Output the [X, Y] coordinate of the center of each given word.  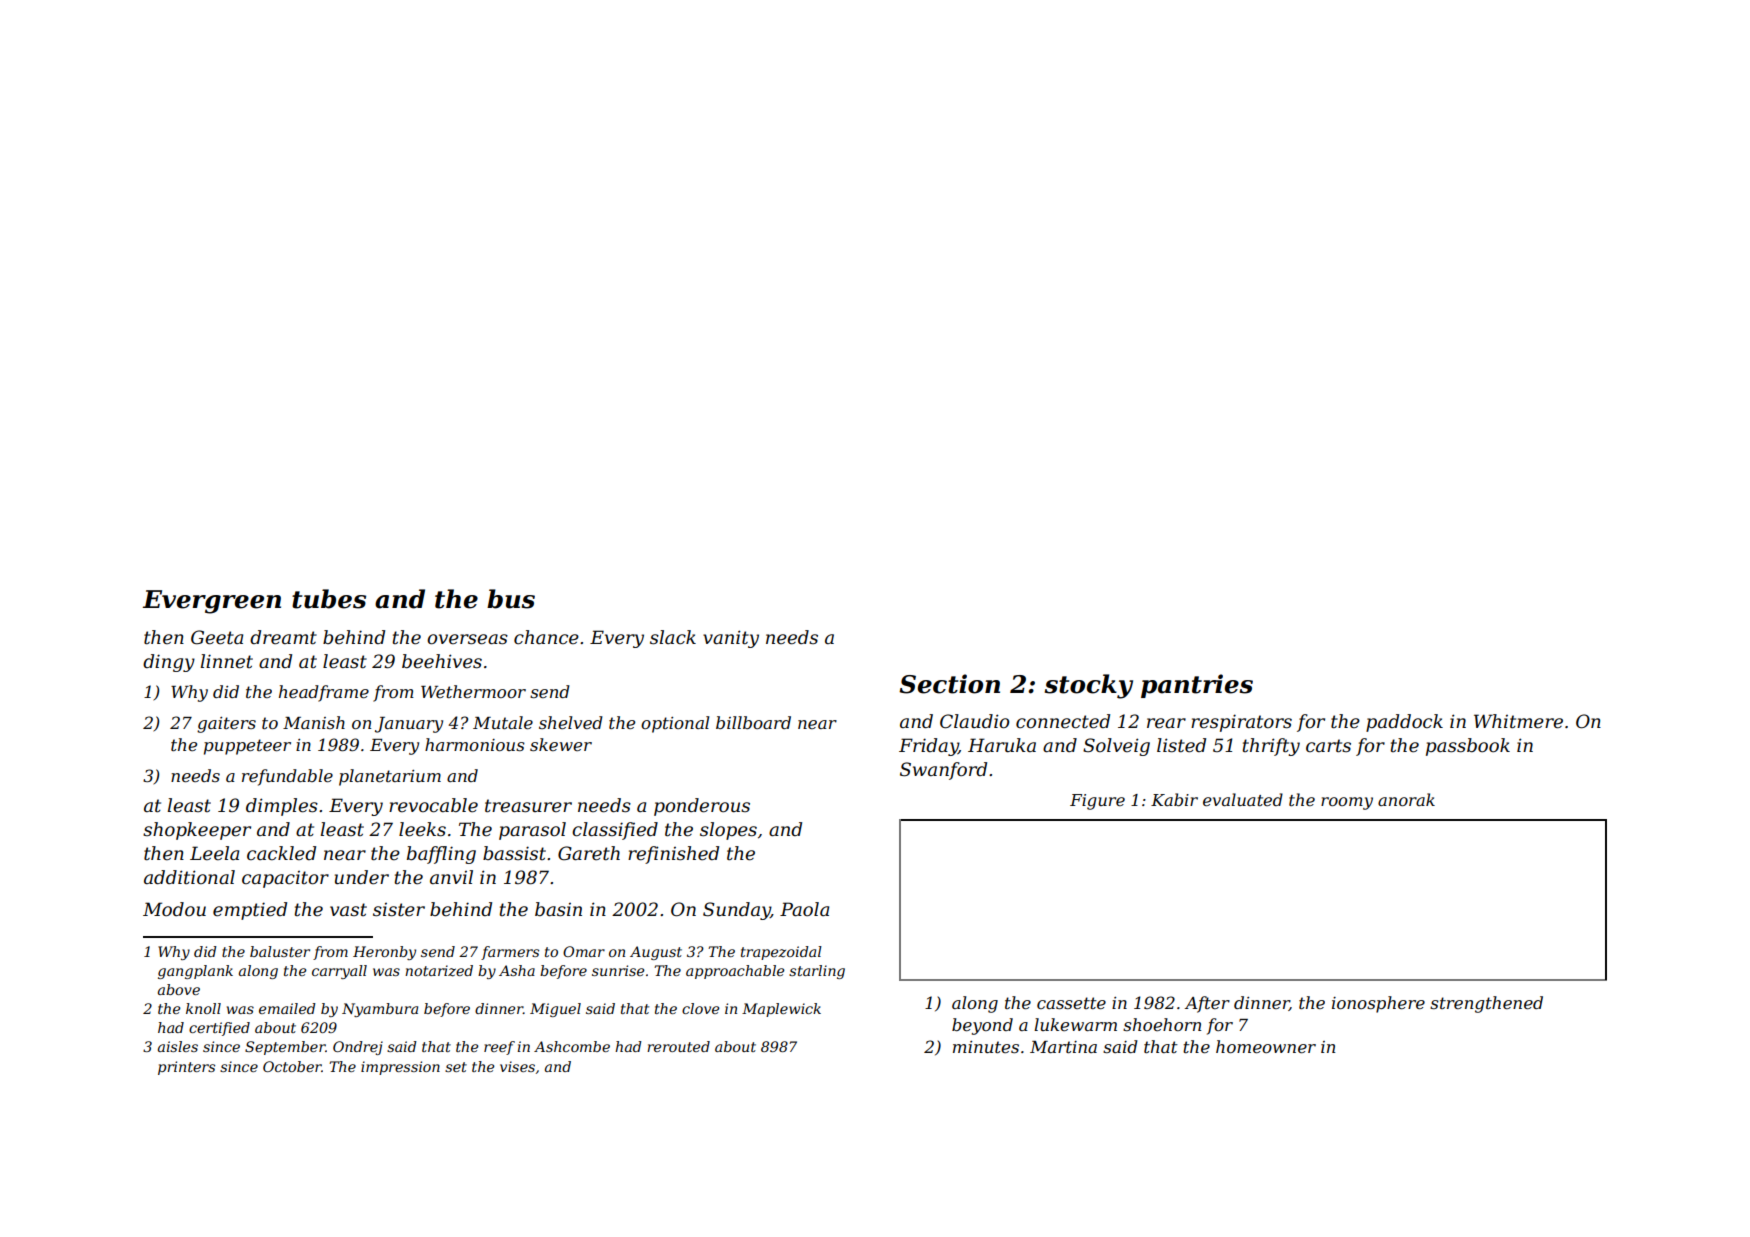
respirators [1241, 723]
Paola [804, 909]
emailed [287, 1008]
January [409, 725]
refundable [287, 777]
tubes [329, 599]
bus [511, 599]
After [1207, 1004]
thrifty [1271, 747]
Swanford [943, 771]
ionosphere [1378, 1004]
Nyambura [380, 1010]
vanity [731, 639]
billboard [753, 722]
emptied [250, 911]
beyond [982, 1026]
